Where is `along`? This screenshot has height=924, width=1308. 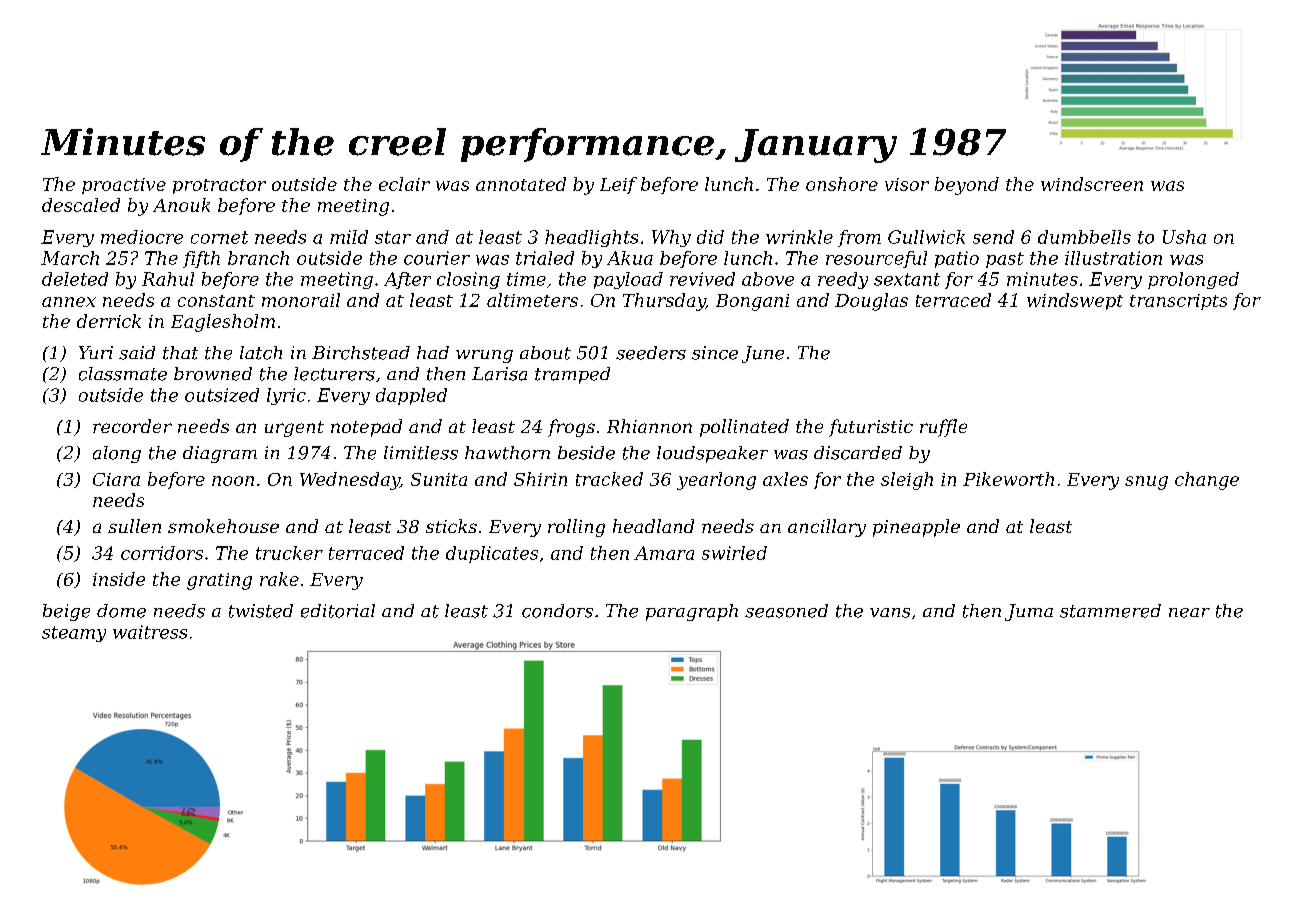 along is located at coordinates (117, 454).
